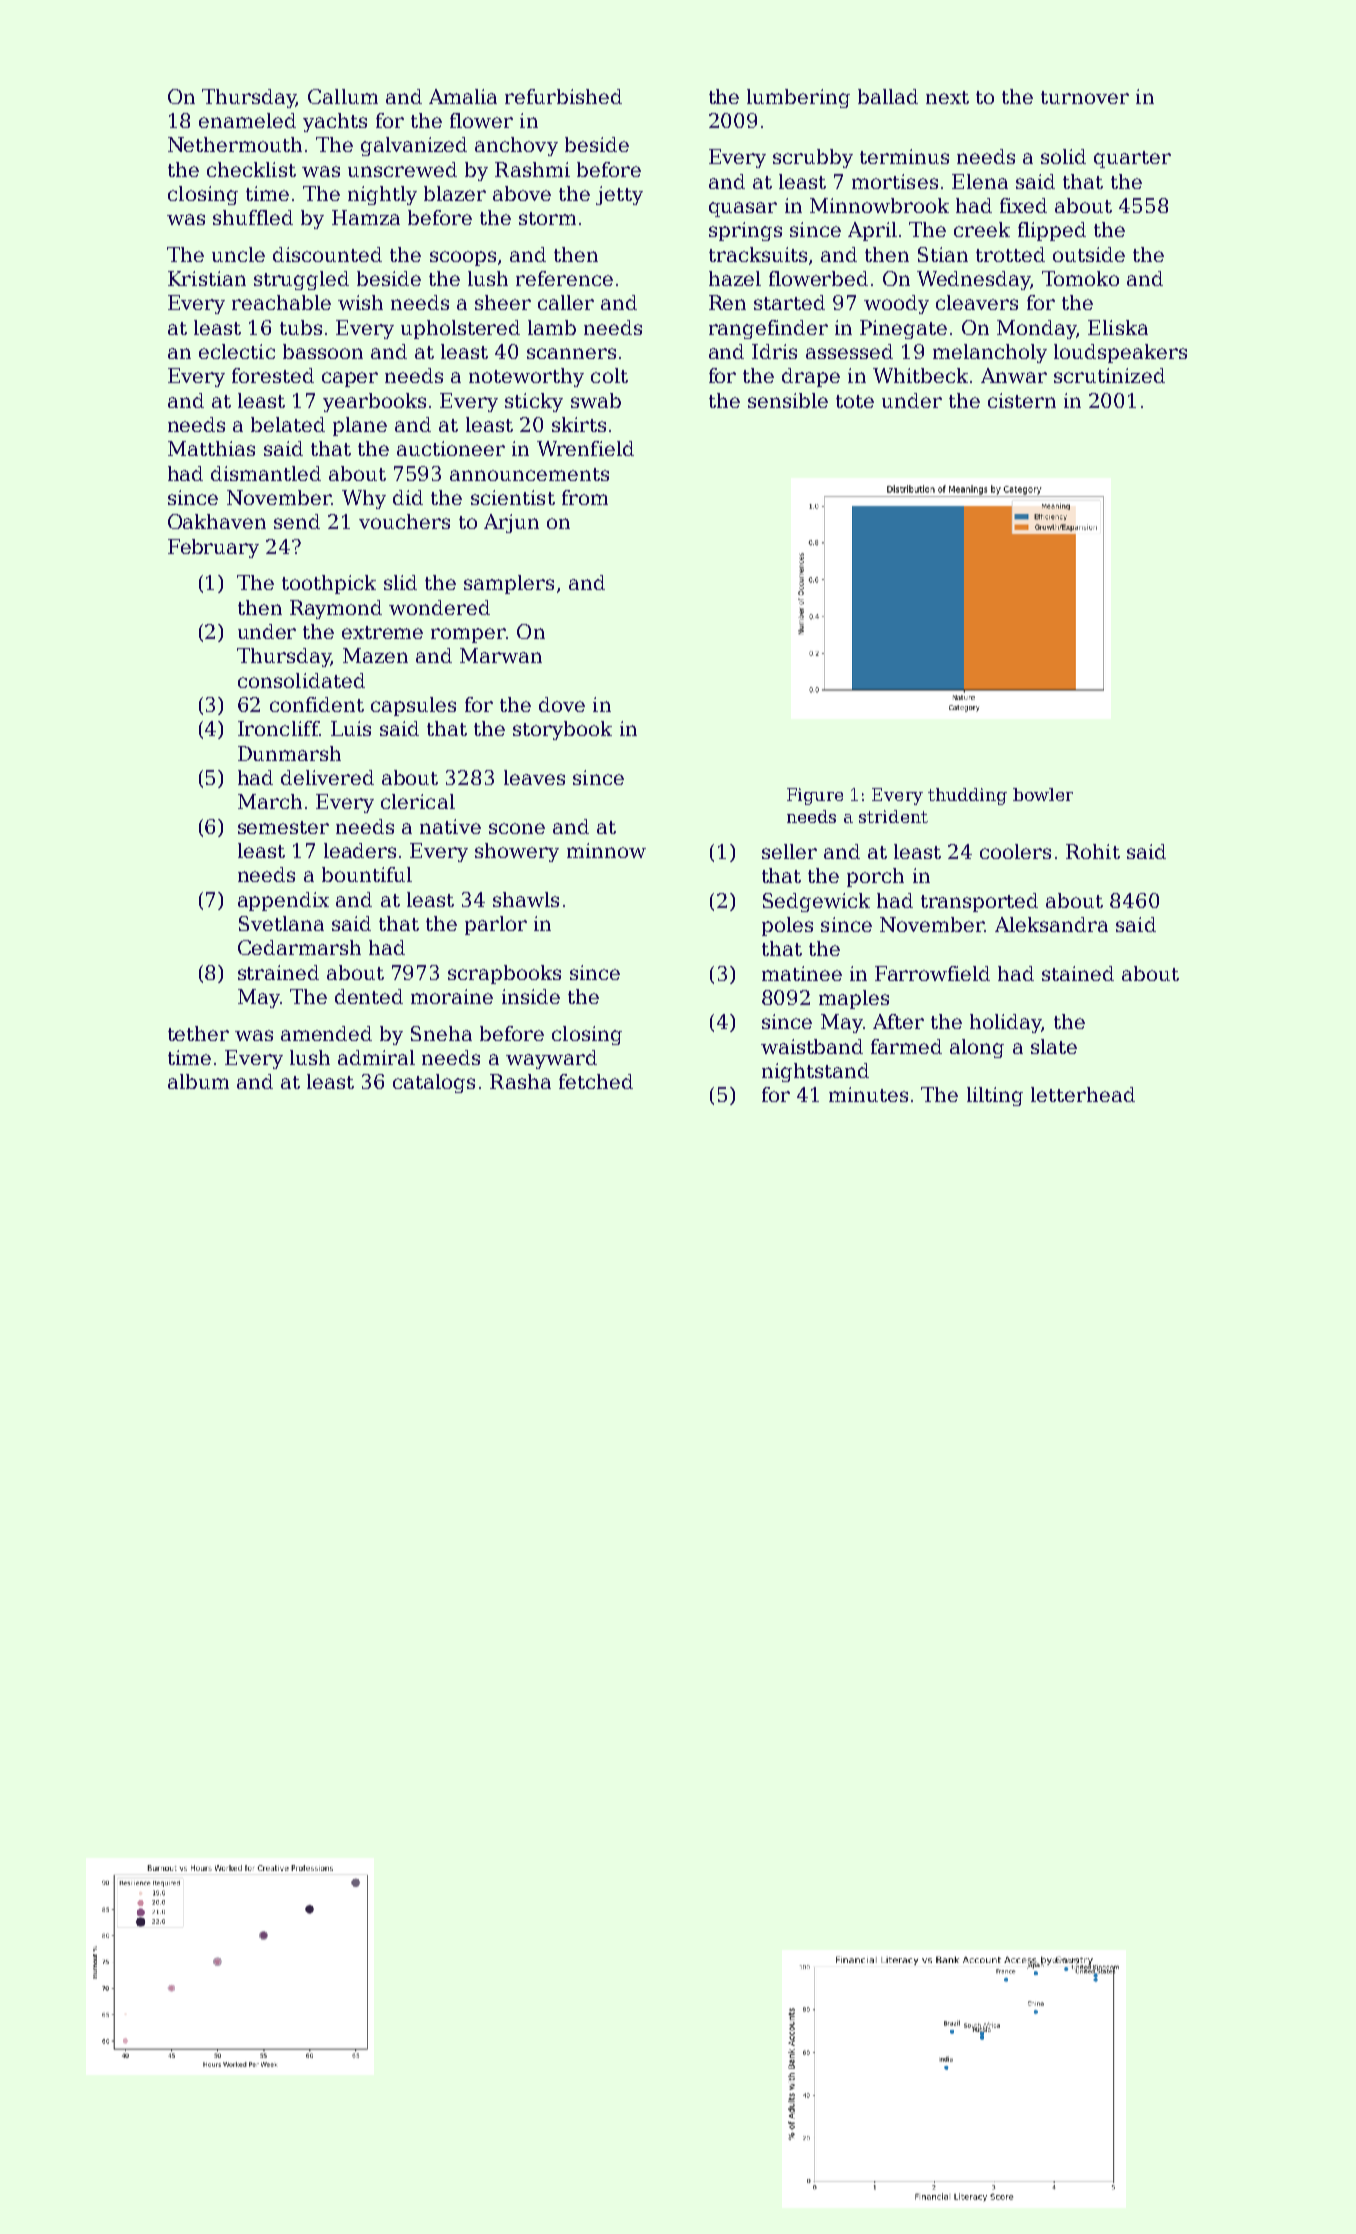 This screenshot has width=1356, height=2234. What do you see at coordinates (509, 584) in the screenshot?
I see `samplers` at bounding box center [509, 584].
